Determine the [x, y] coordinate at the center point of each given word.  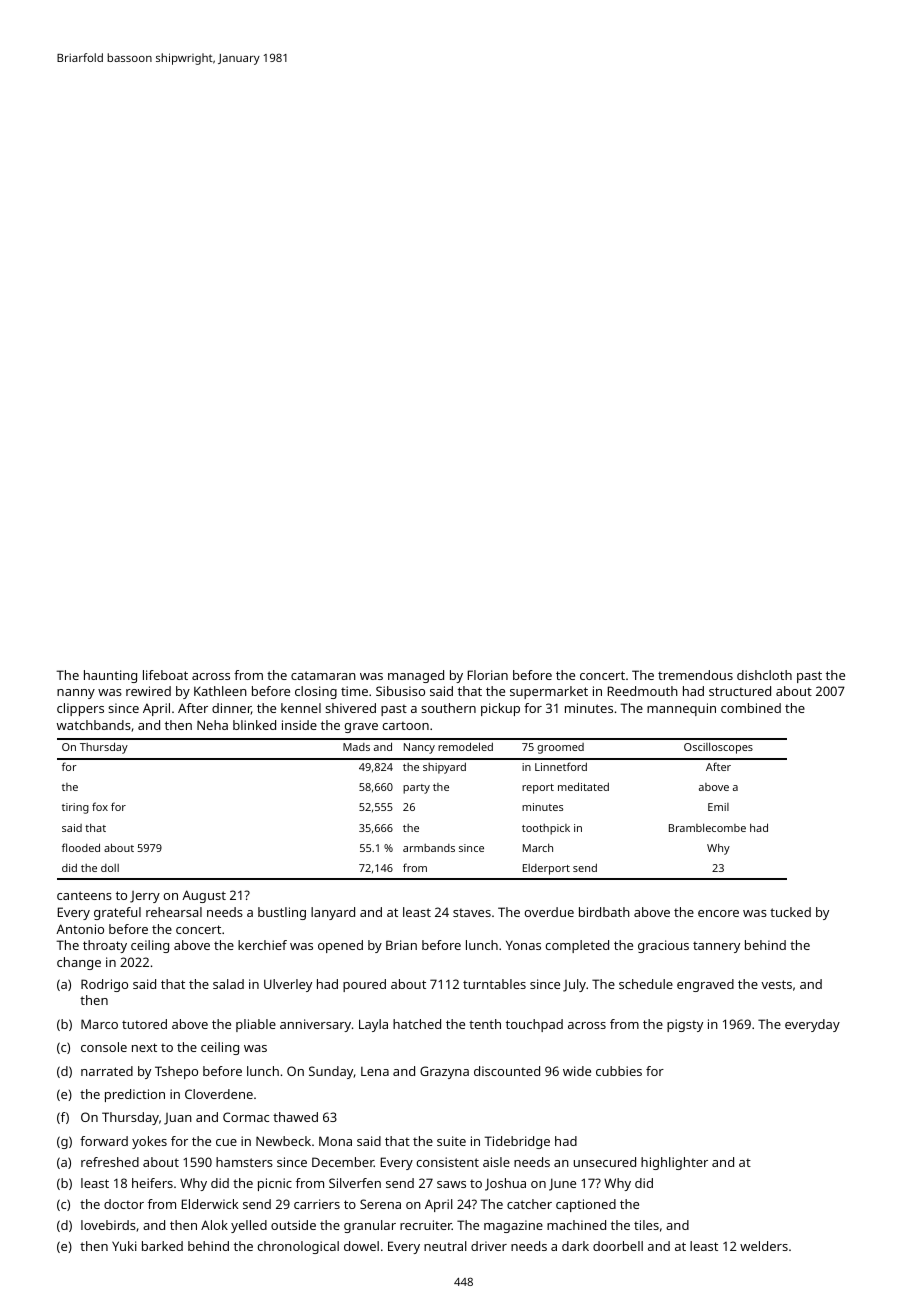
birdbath [604, 912]
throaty [105, 946]
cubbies [619, 1071]
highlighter [674, 1163]
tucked [790, 912]
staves [472, 912]
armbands [429, 848]
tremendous [695, 675]
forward [104, 1141]
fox [100, 806]
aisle [496, 1162]
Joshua [505, 1184]
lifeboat [165, 675]
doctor [124, 1204]
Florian [488, 675]
